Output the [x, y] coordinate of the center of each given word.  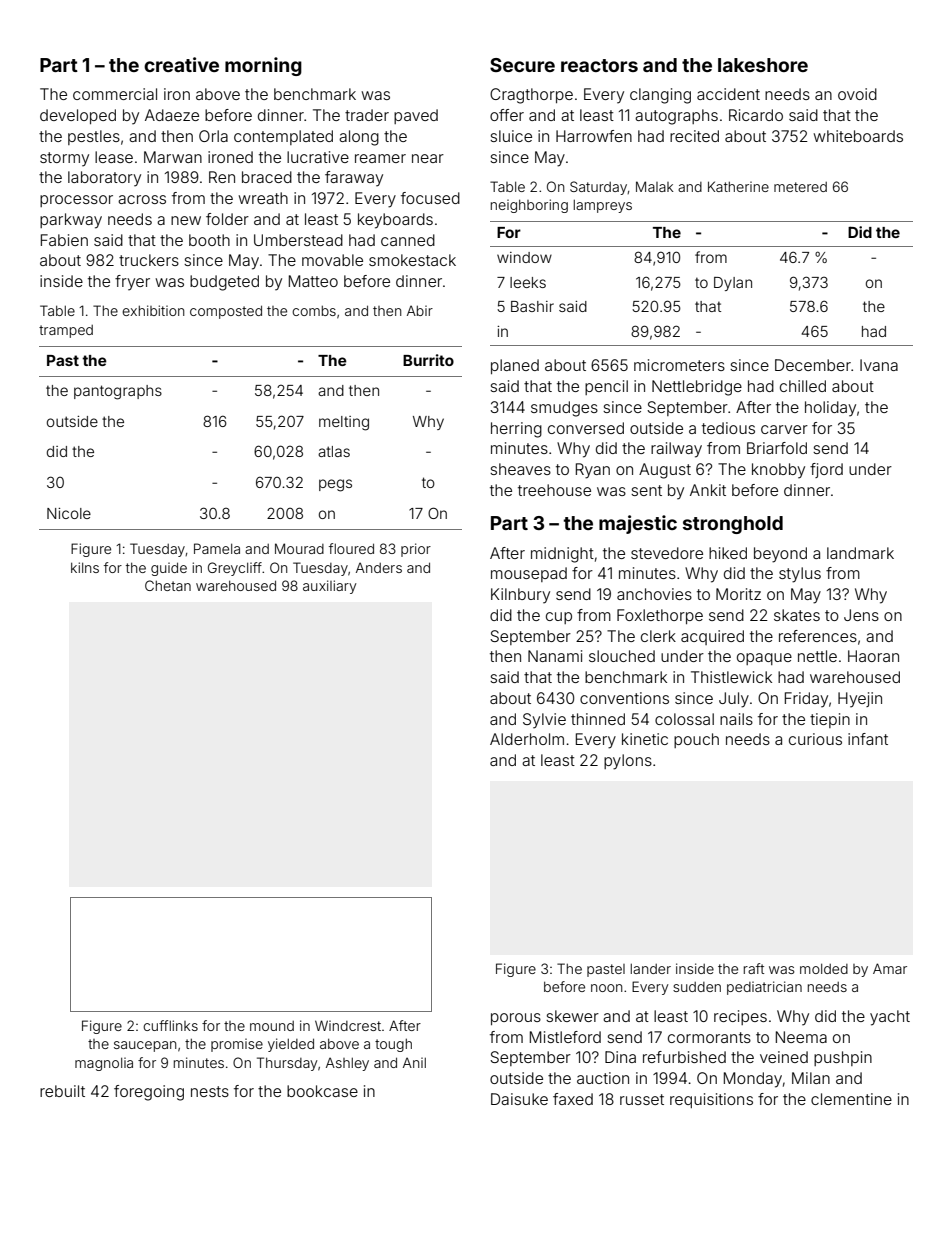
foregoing [149, 1093]
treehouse [554, 490]
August [665, 471]
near [428, 158]
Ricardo [756, 115]
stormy [64, 159]
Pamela [217, 548]
